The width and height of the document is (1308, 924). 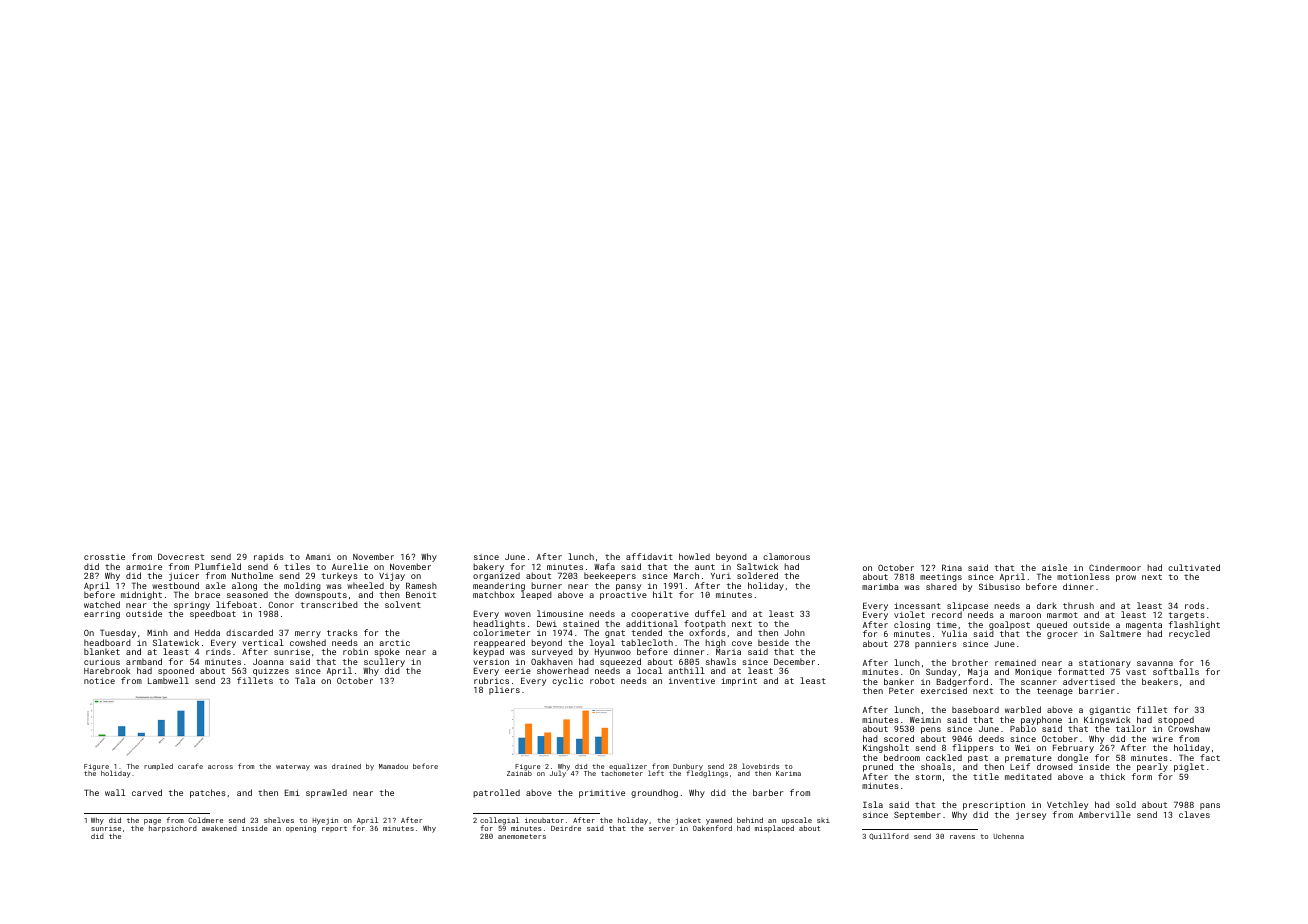 I want to click on page, so click(x=152, y=822).
